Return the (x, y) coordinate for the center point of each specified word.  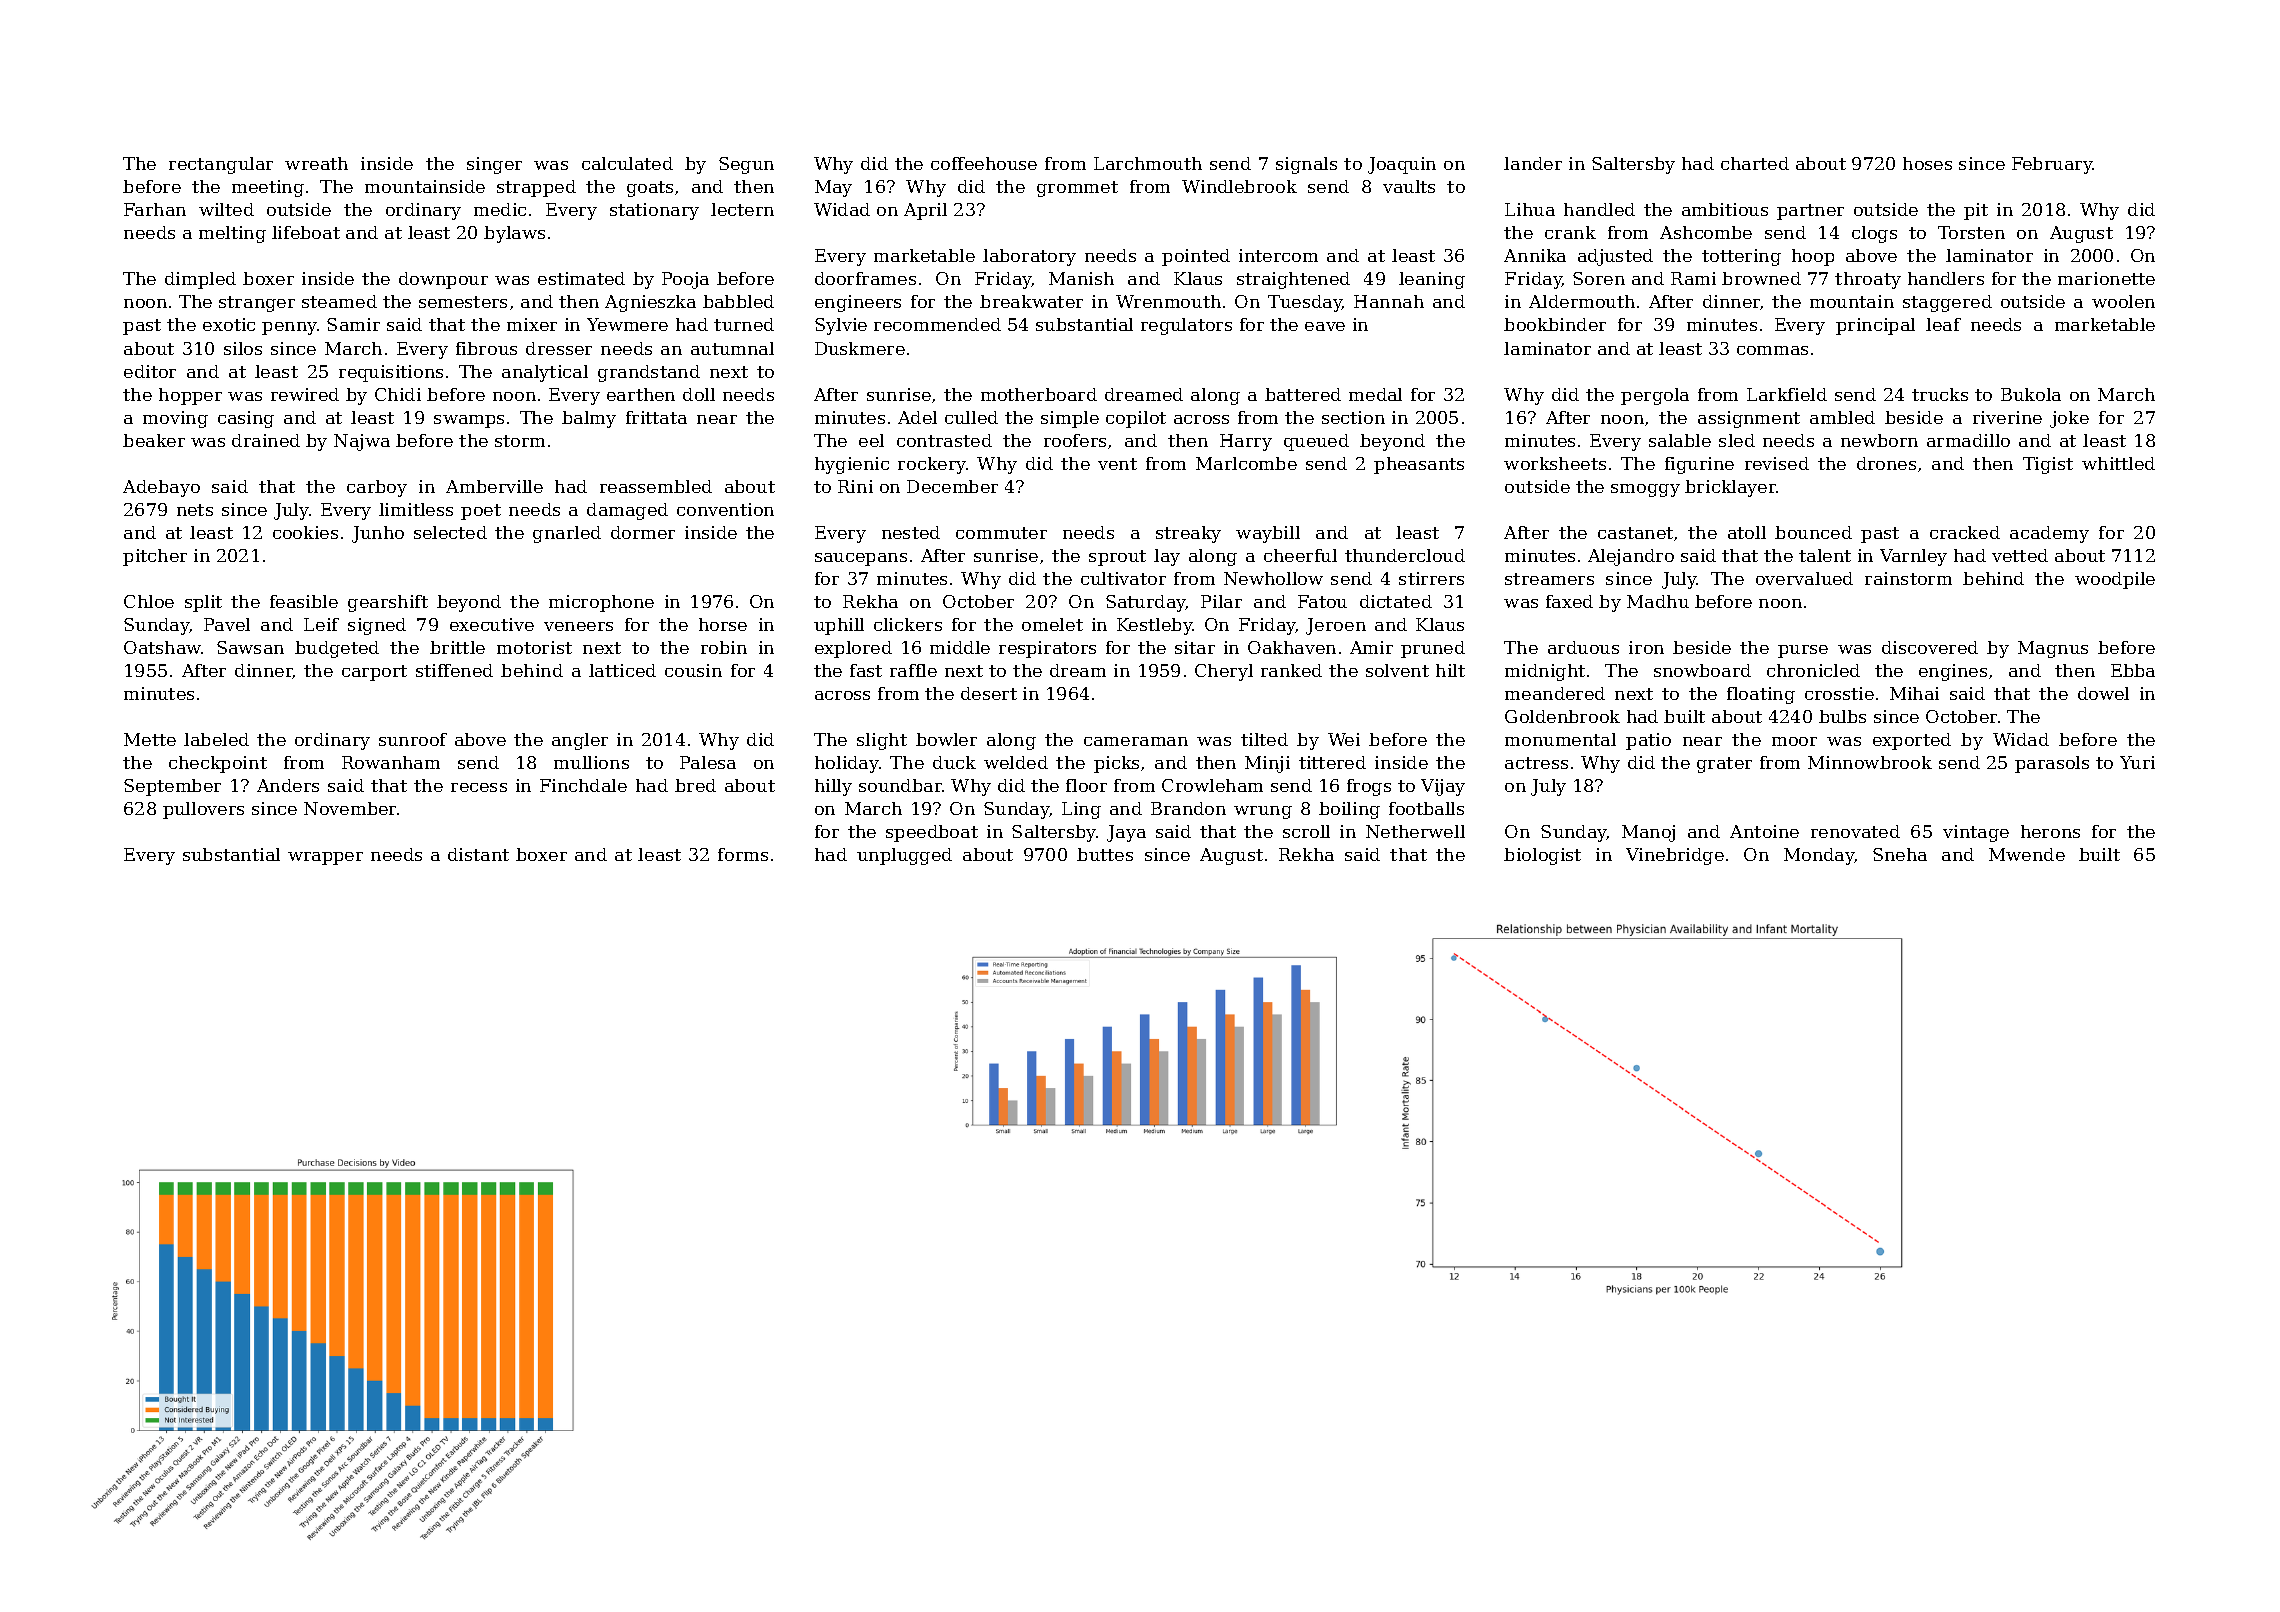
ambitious (1725, 209)
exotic (229, 324)
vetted (2020, 555)
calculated (627, 163)
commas (1772, 350)
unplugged (904, 856)
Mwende (2027, 854)
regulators (1186, 326)
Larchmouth (1148, 163)
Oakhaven (1292, 647)
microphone (601, 603)
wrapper (325, 858)
